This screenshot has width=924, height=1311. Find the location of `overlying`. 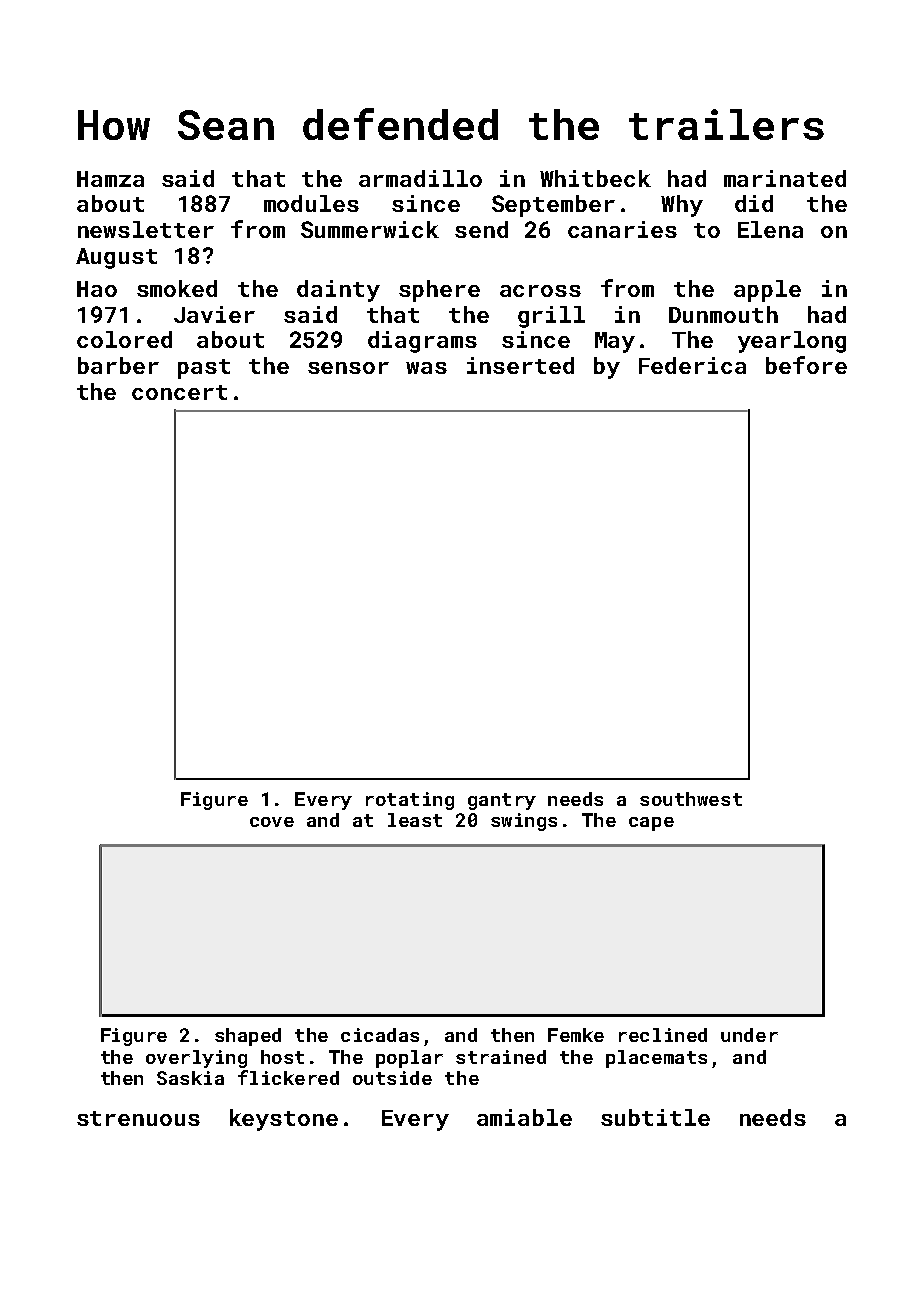

overlying is located at coordinates (196, 1059).
